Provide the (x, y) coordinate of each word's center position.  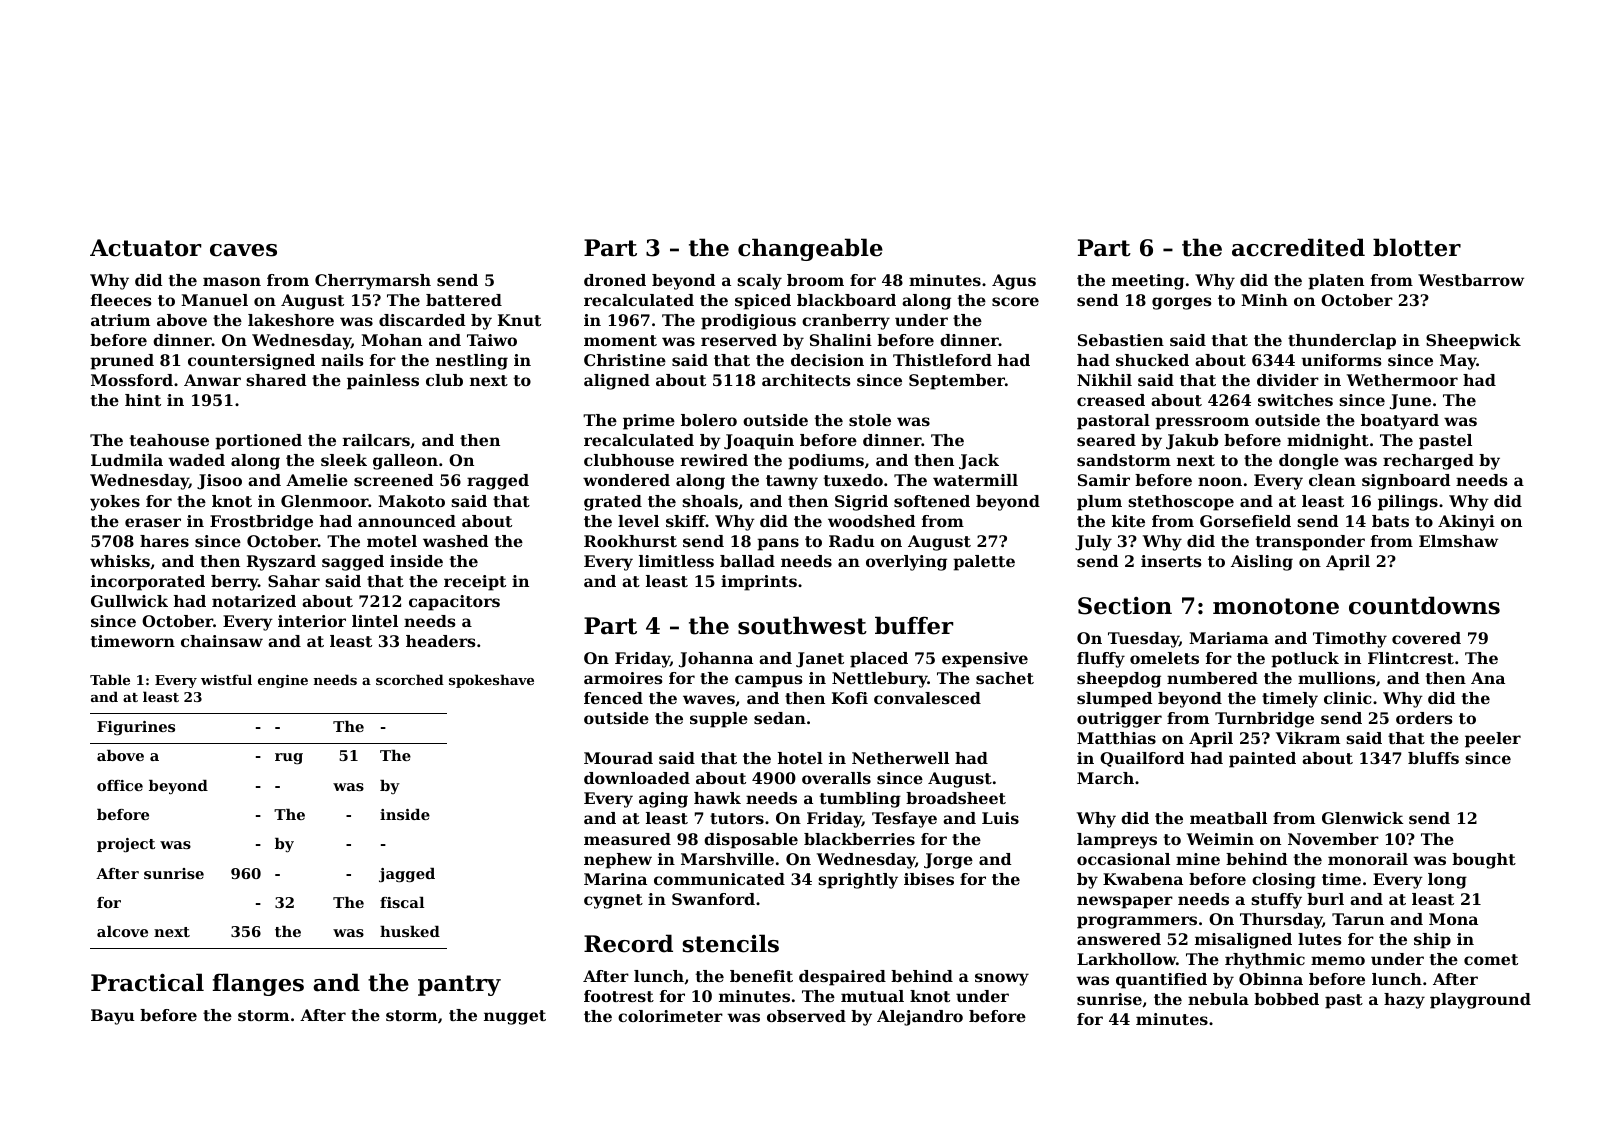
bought (1484, 861)
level (638, 521)
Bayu (113, 1017)
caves (243, 250)
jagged (407, 875)
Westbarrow (1471, 280)
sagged (353, 563)
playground (1480, 1001)
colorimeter (670, 1016)
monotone (1276, 606)
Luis (1000, 818)
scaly (759, 282)
